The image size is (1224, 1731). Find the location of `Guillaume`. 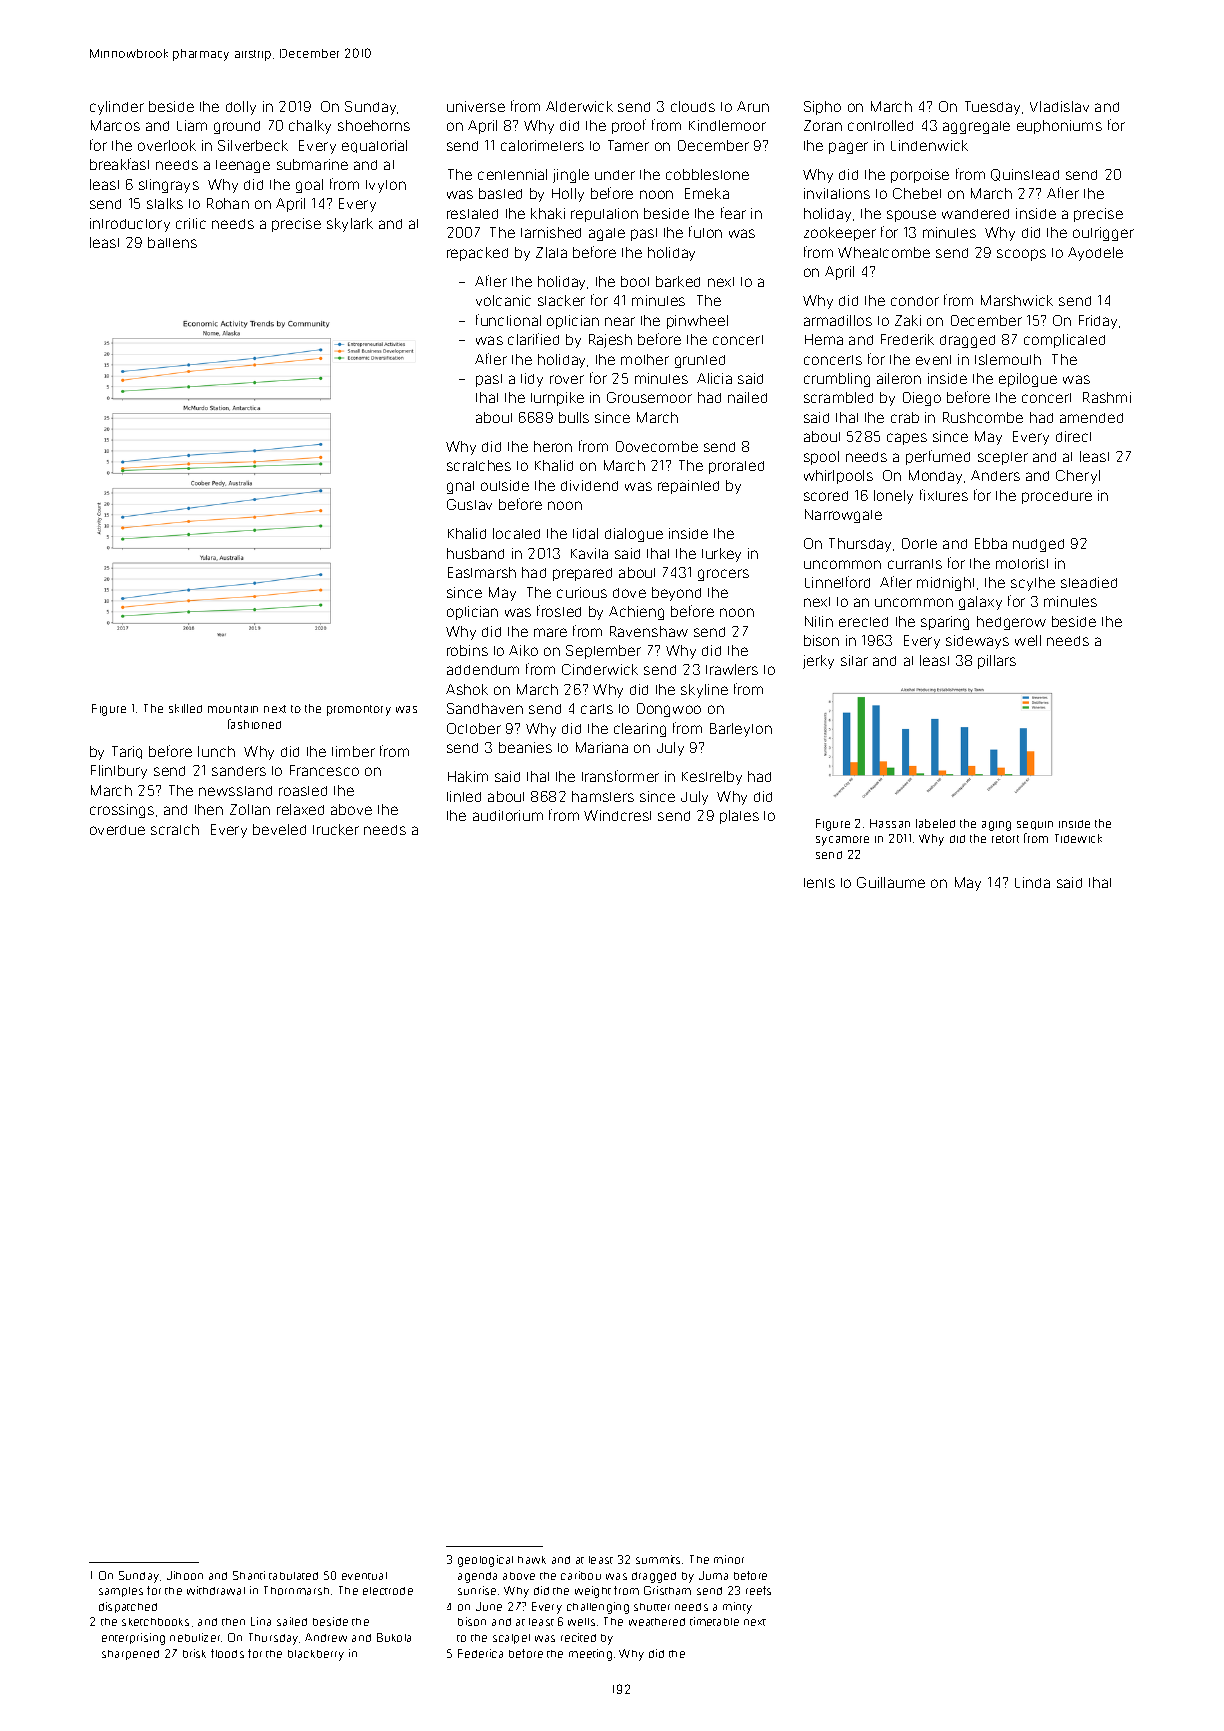

Guillaume is located at coordinates (891, 882).
